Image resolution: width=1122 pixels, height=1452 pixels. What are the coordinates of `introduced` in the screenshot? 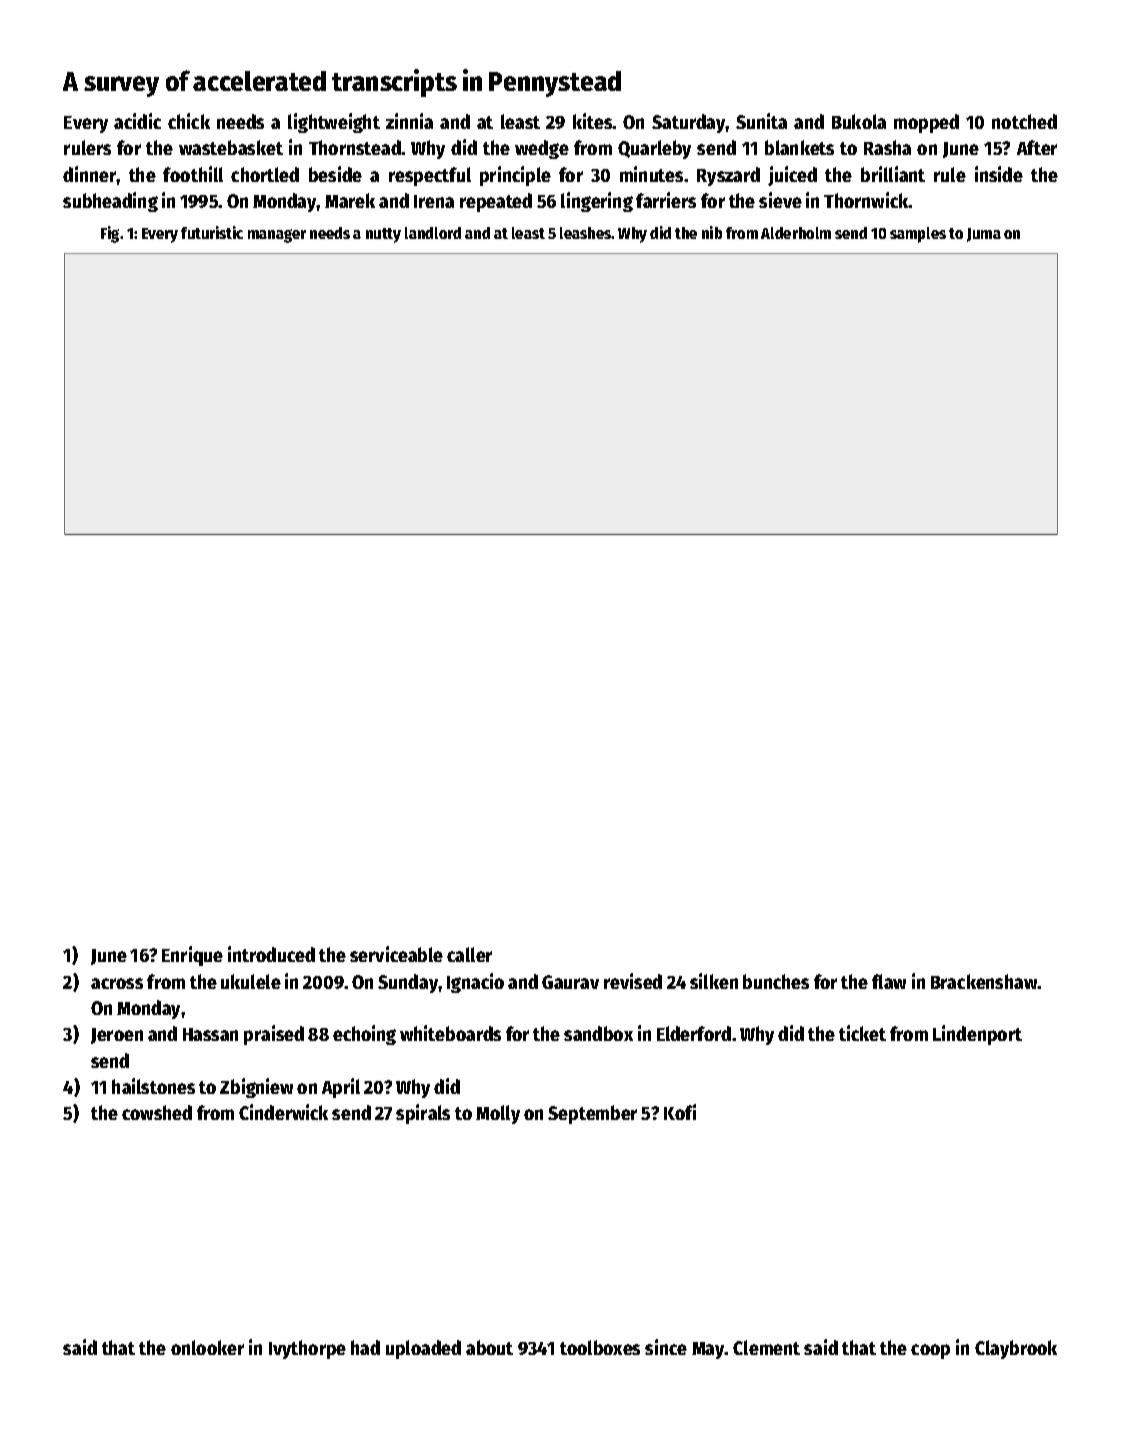 It's located at (271, 954).
